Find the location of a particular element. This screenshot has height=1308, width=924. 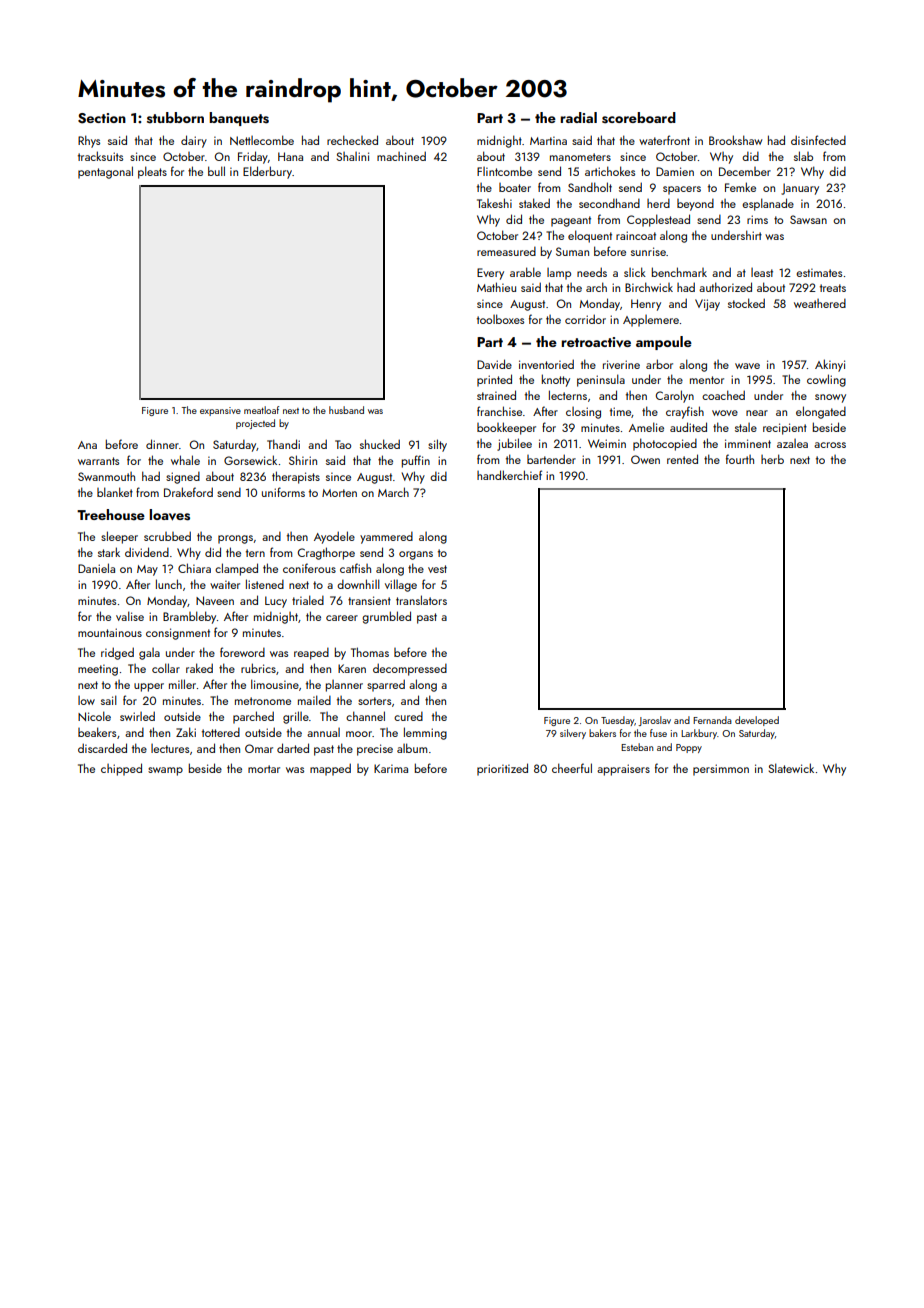

Nicole is located at coordinates (94, 716).
